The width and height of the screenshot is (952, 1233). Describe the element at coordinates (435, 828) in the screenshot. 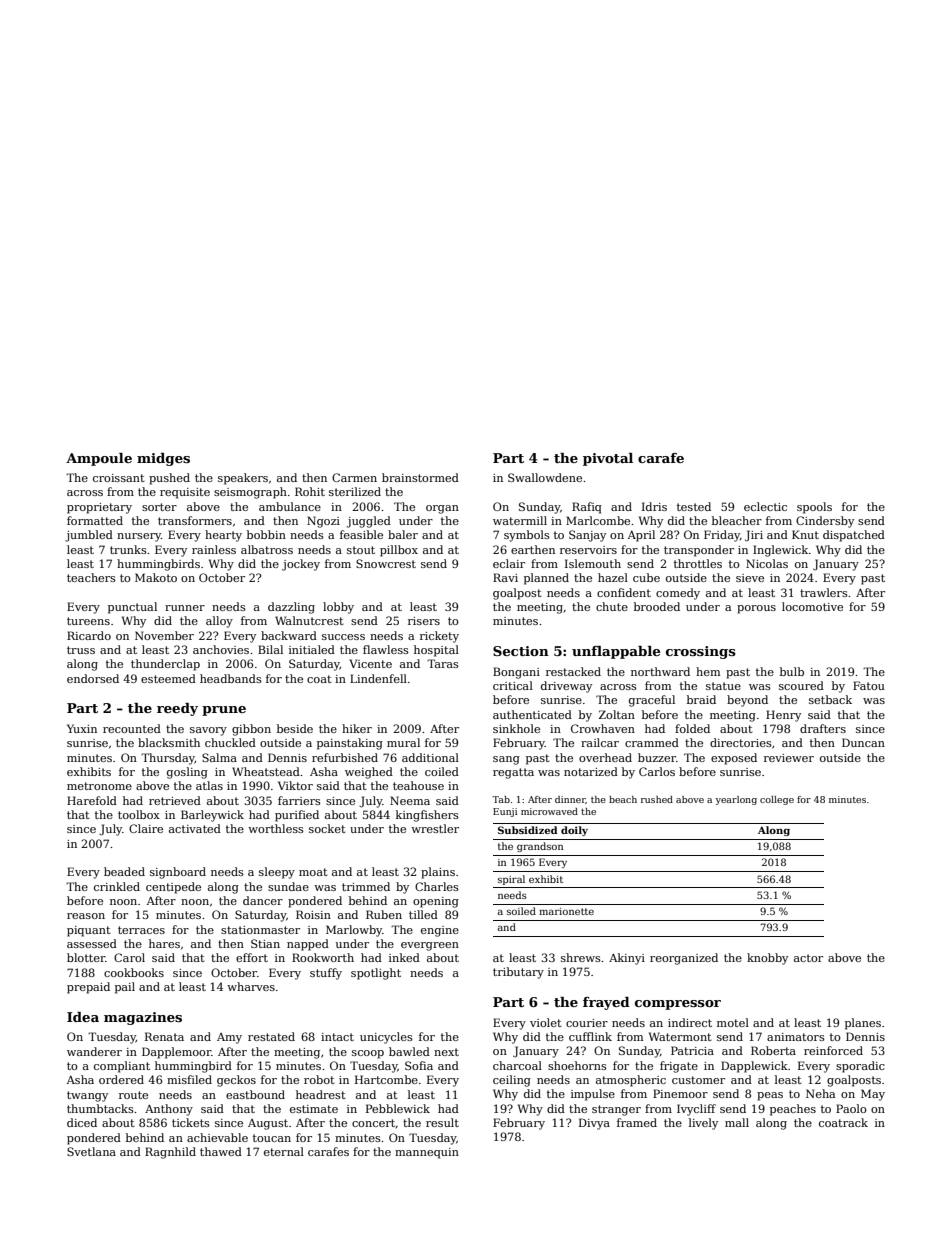

I see `wrestler` at that location.
